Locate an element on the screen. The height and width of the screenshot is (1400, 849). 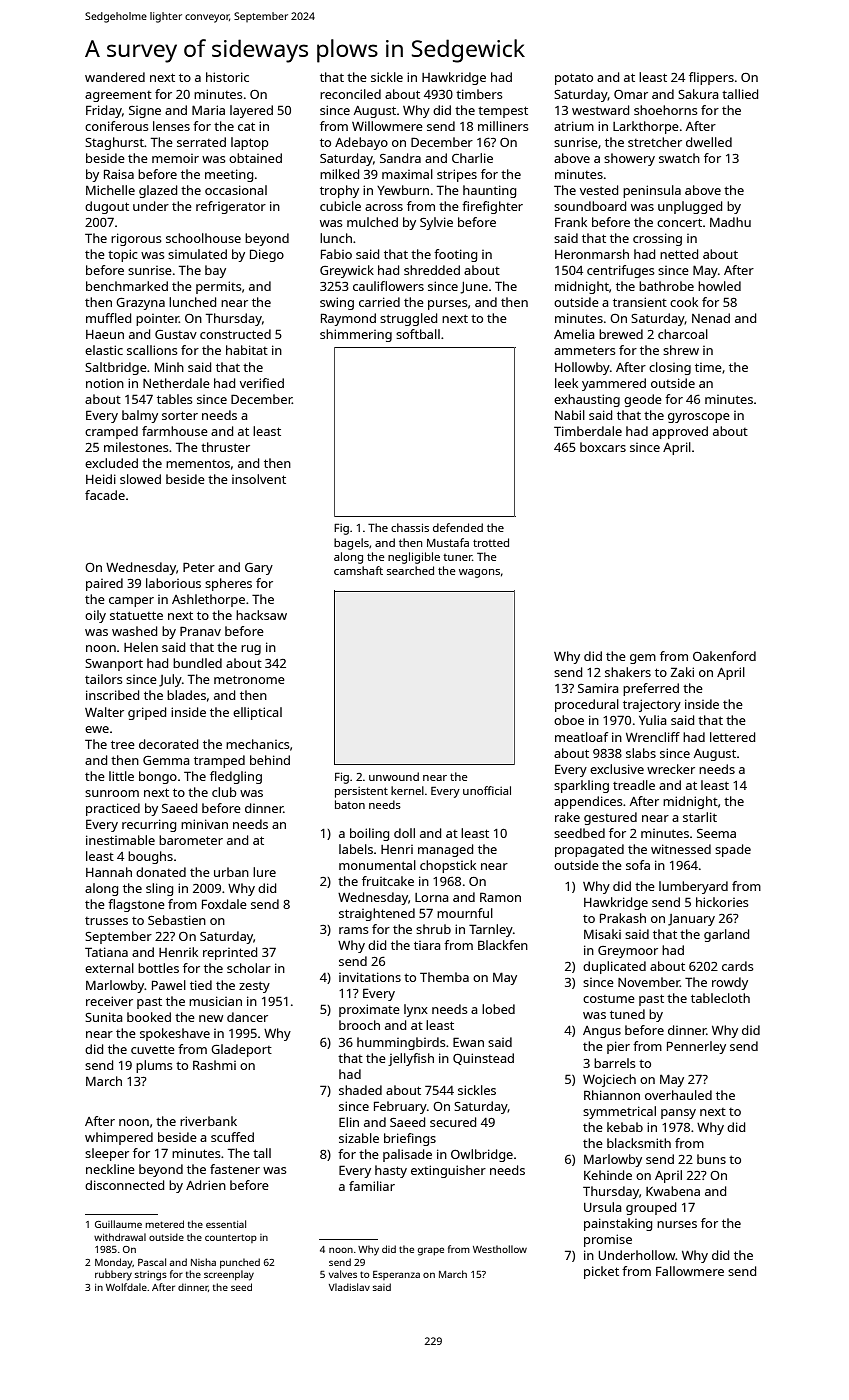
Prakash is located at coordinates (623, 918).
